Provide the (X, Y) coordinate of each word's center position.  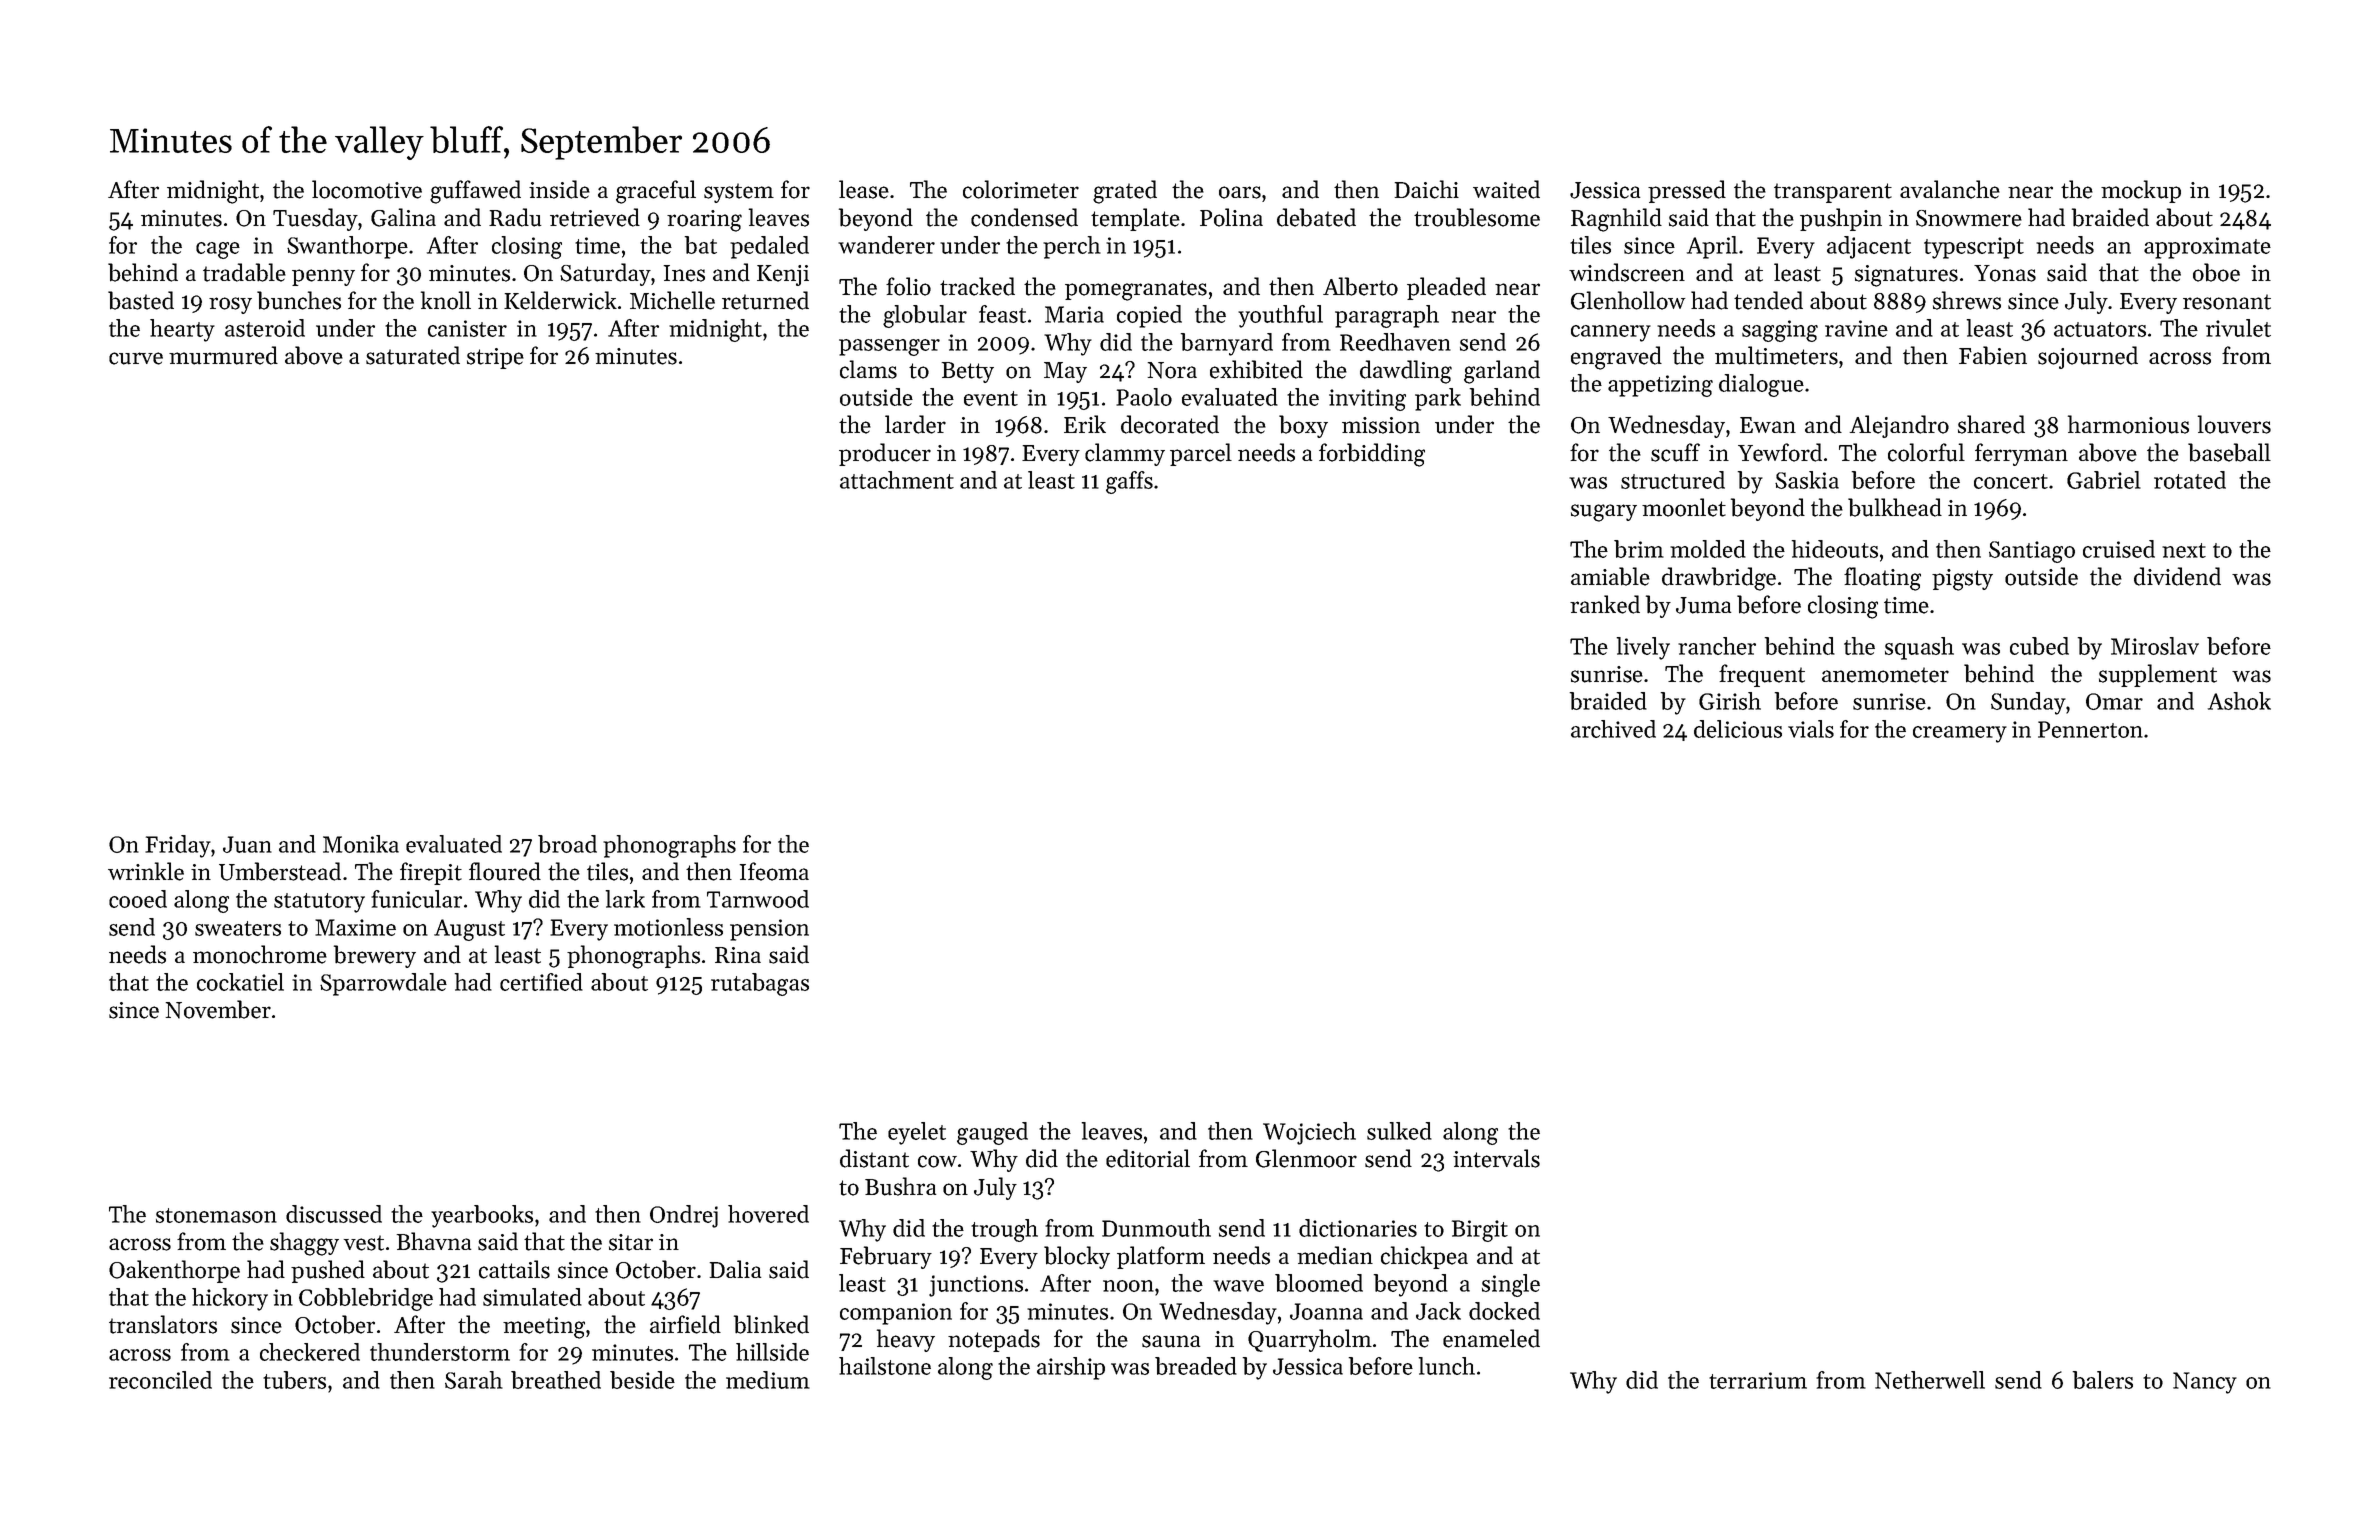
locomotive (367, 189)
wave (1238, 1286)
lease (864, 189)
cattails (514, 1269)
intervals (1496, 1158)
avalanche (1950, 189)
